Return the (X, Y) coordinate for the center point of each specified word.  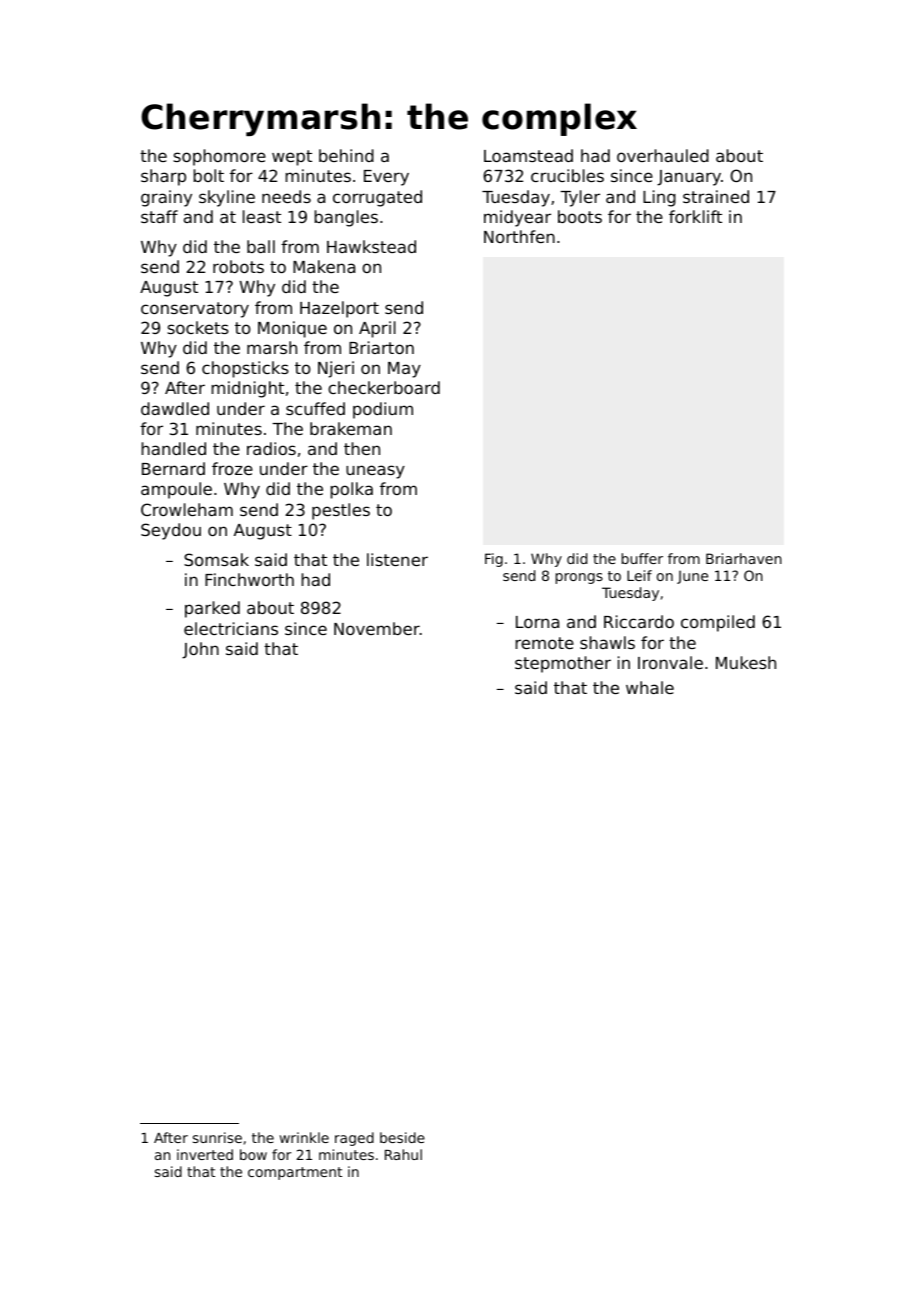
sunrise (217, 1137)
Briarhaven (744, 558)
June (692, 577)
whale (650, 687)
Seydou (171, 531)
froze (232, 468)
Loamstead (528, 155)
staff (159, 216)
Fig (494, 560)
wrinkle (304, 1137)
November (377, 628)
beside (402, 1137)
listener (397, 559)
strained (716, 196)
